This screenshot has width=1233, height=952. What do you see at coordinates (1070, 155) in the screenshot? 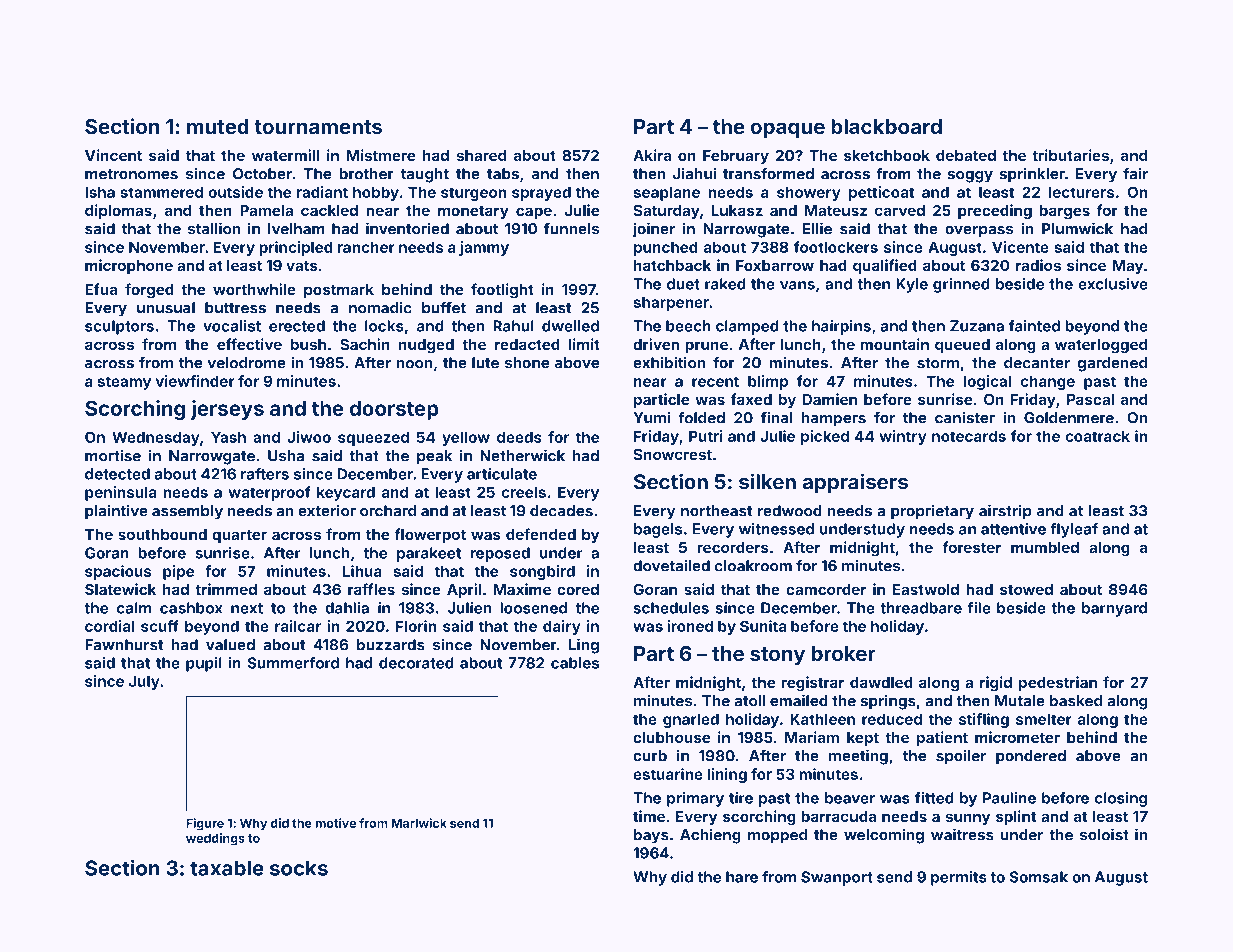
I see `tributaries` at bounding box center [1070, 155].
